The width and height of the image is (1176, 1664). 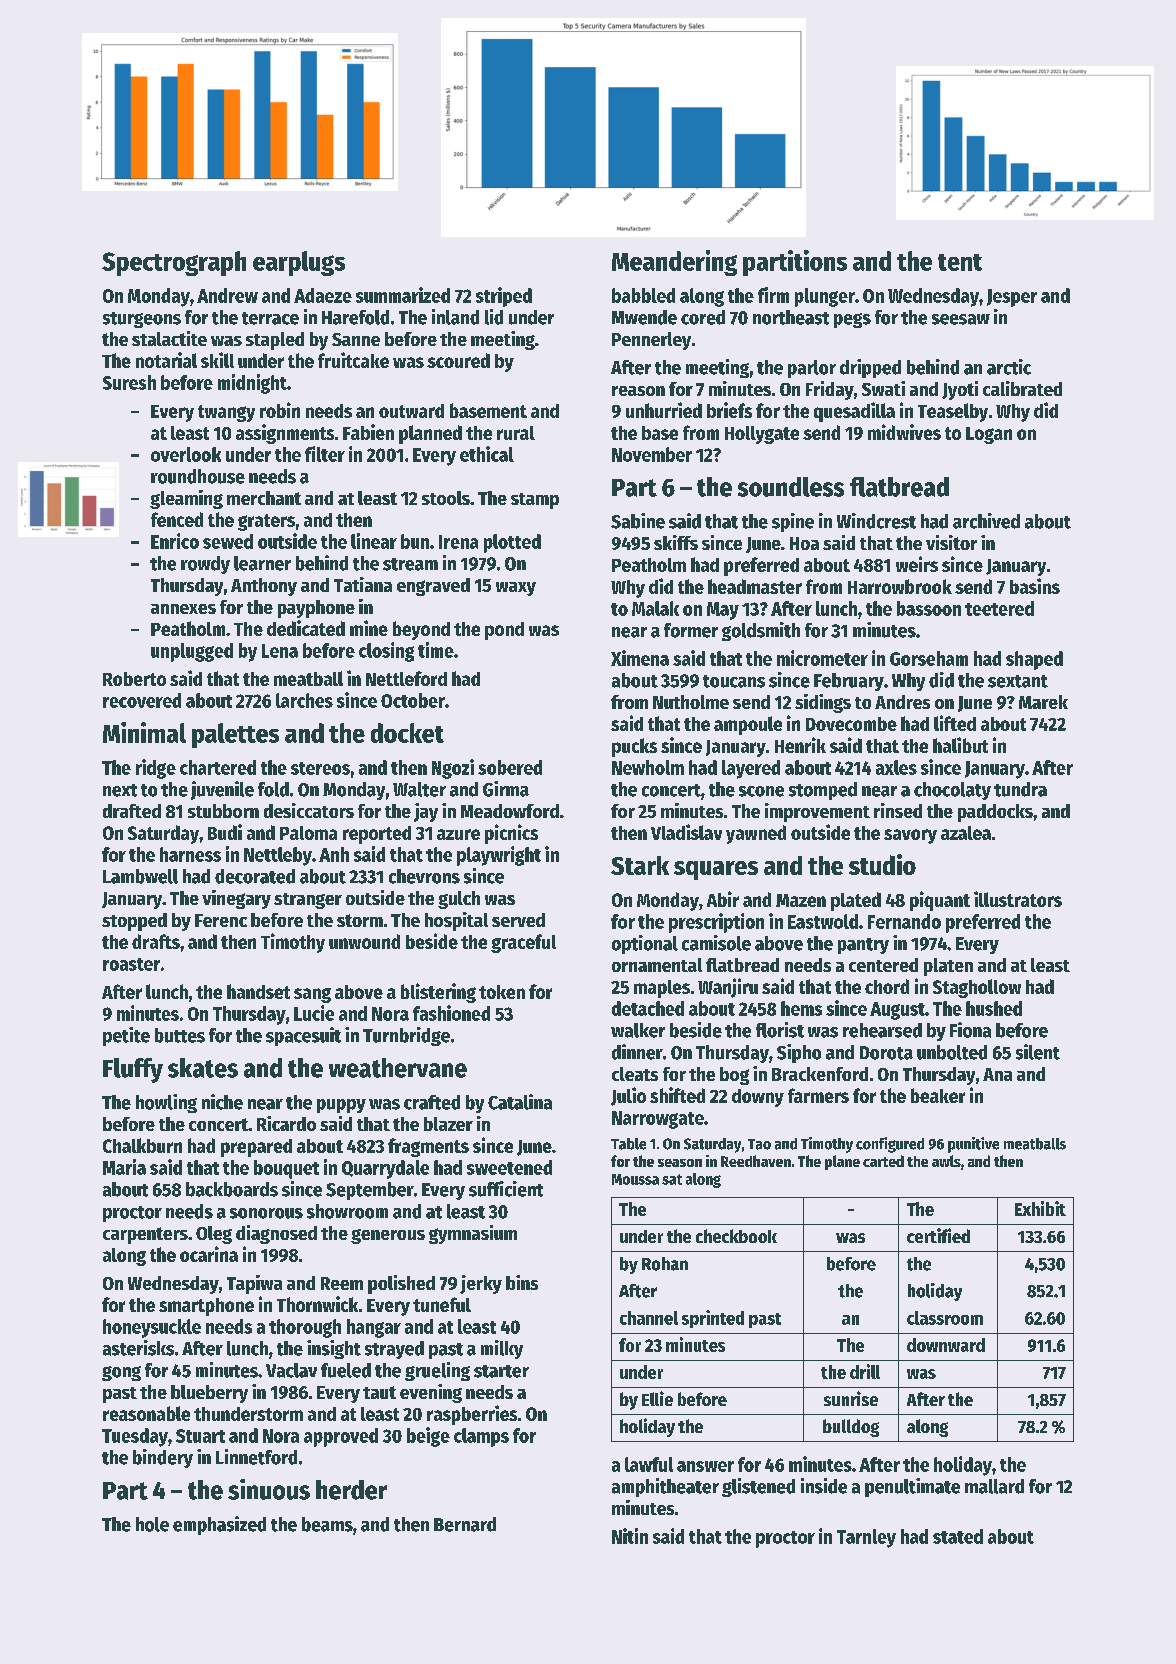 I want to click on Teaselby, so click(x=953, y=412).
